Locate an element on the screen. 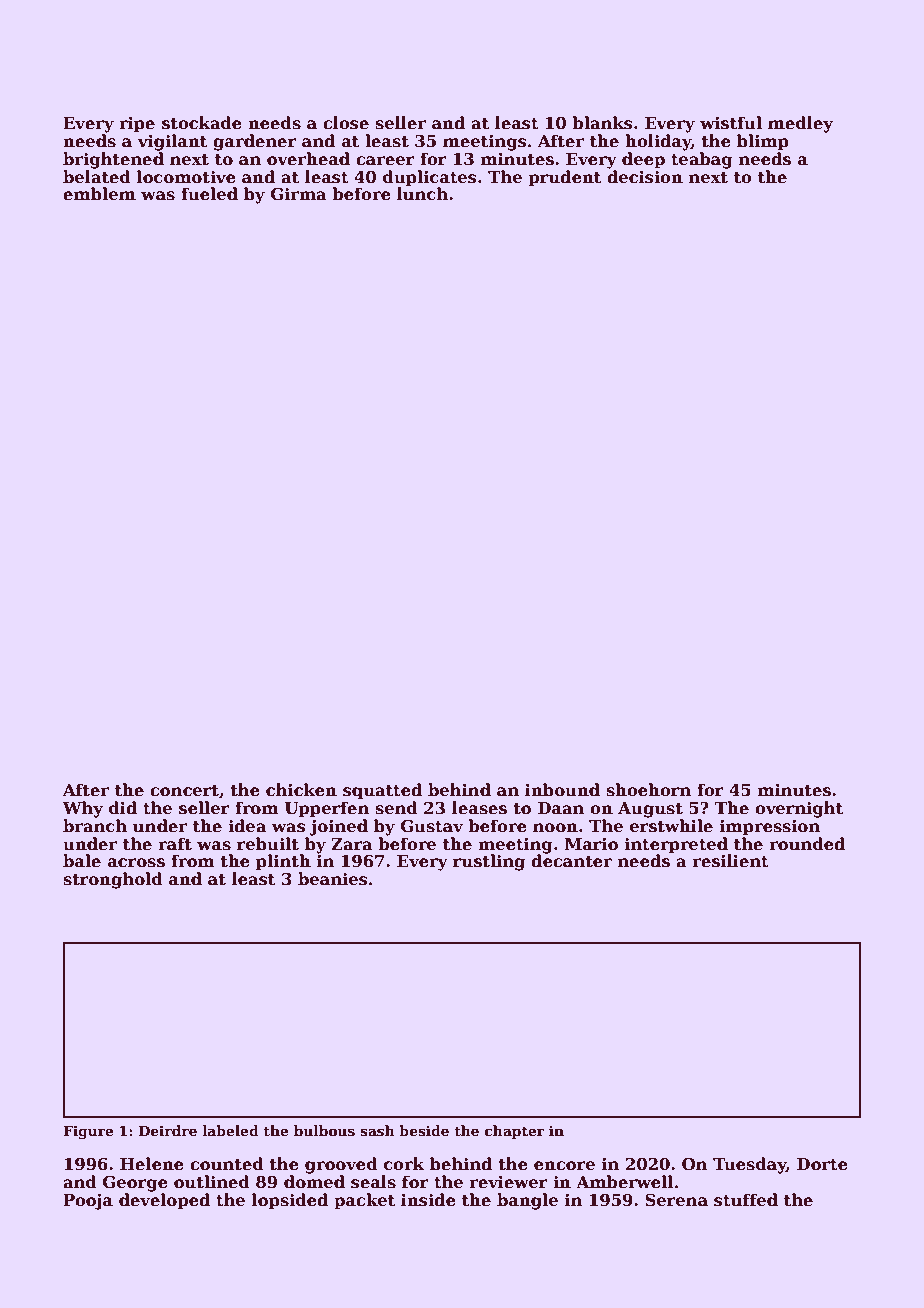 This screenshot has width=924, height=1308. outlined is located at coordinates (212, 1182).
